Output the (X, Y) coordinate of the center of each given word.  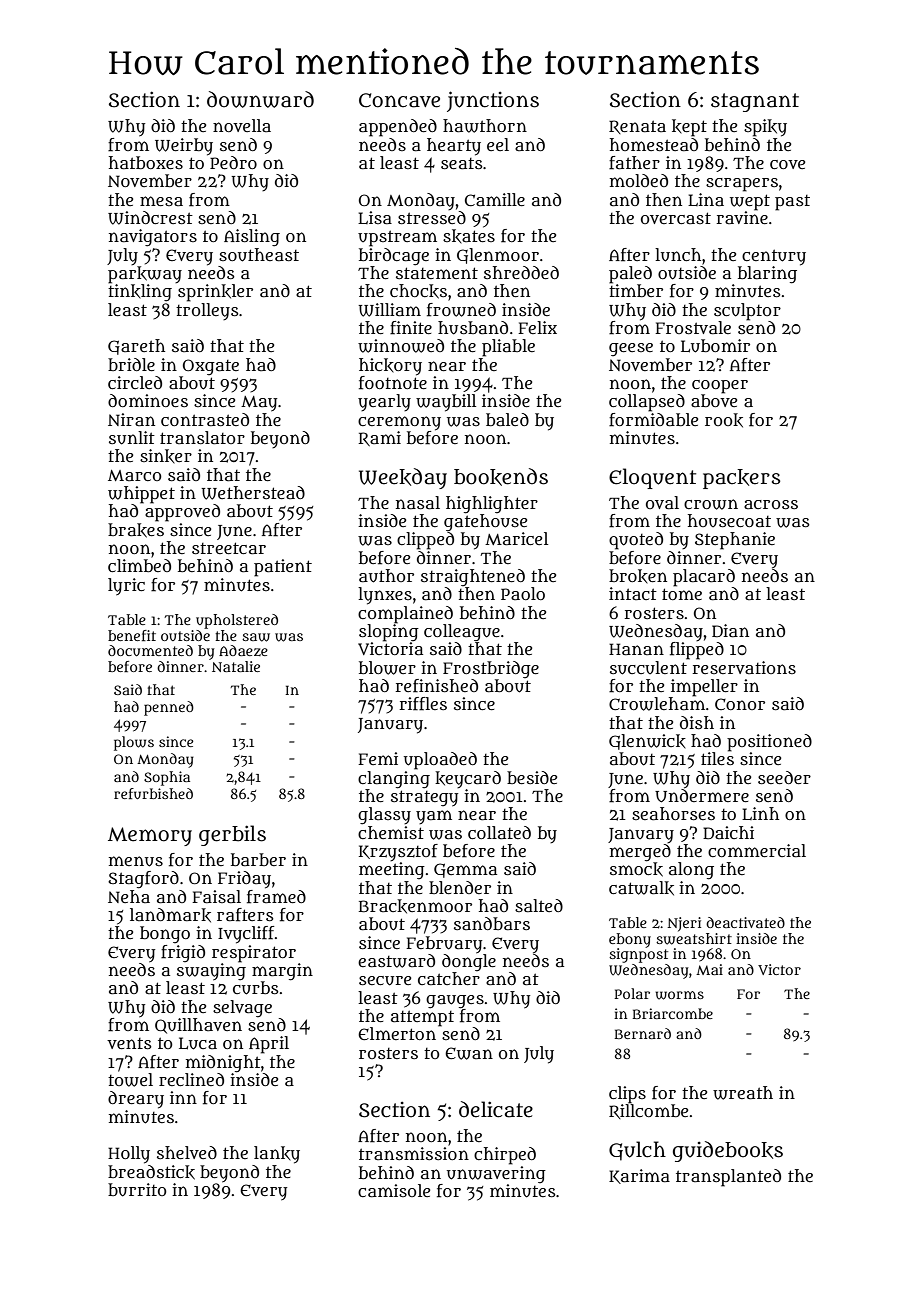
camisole (394, 1191)
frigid (183, 953)
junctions (493, 101)
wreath (743, 1093)
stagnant (755, 102)
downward (260, 99)
